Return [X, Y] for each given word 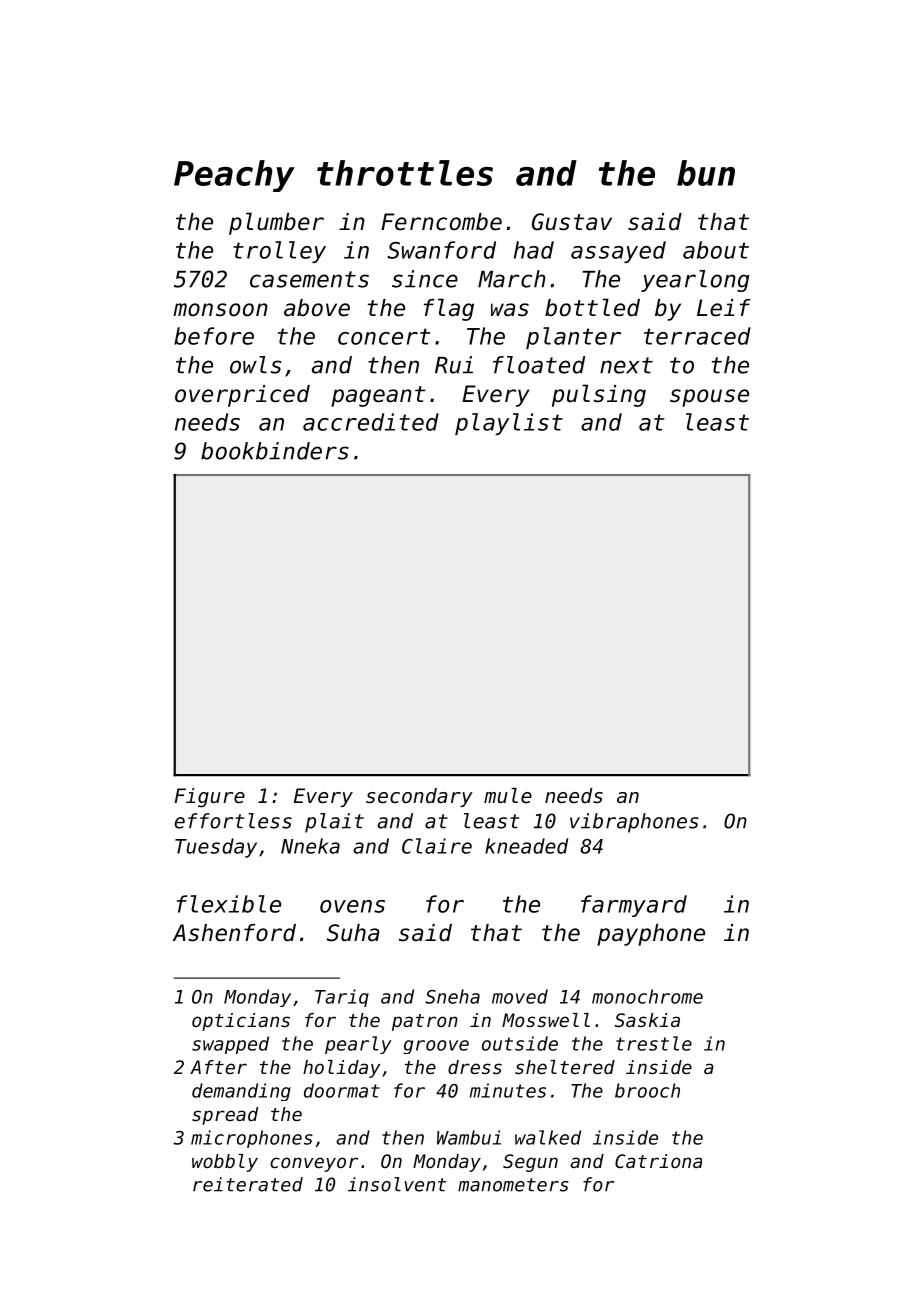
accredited [371, 422]
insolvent [397, 1184]
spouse [709, 398]
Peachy [234, 176]
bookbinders [275, 451]
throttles [405, 173]
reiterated [248, 1184]
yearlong [695, 281]
